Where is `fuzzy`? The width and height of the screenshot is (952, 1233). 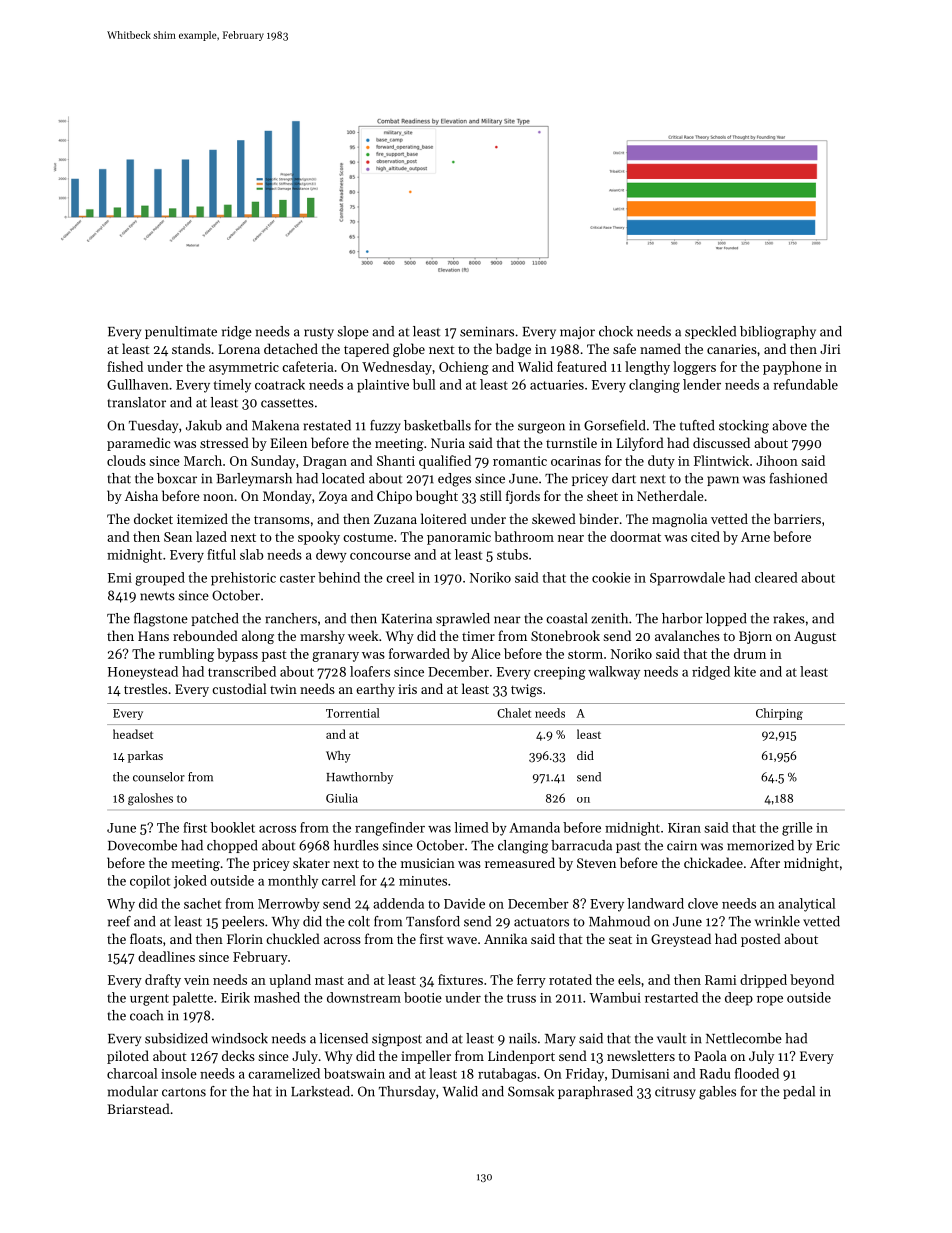
fuzzy is located at coordinates (385, 426).
